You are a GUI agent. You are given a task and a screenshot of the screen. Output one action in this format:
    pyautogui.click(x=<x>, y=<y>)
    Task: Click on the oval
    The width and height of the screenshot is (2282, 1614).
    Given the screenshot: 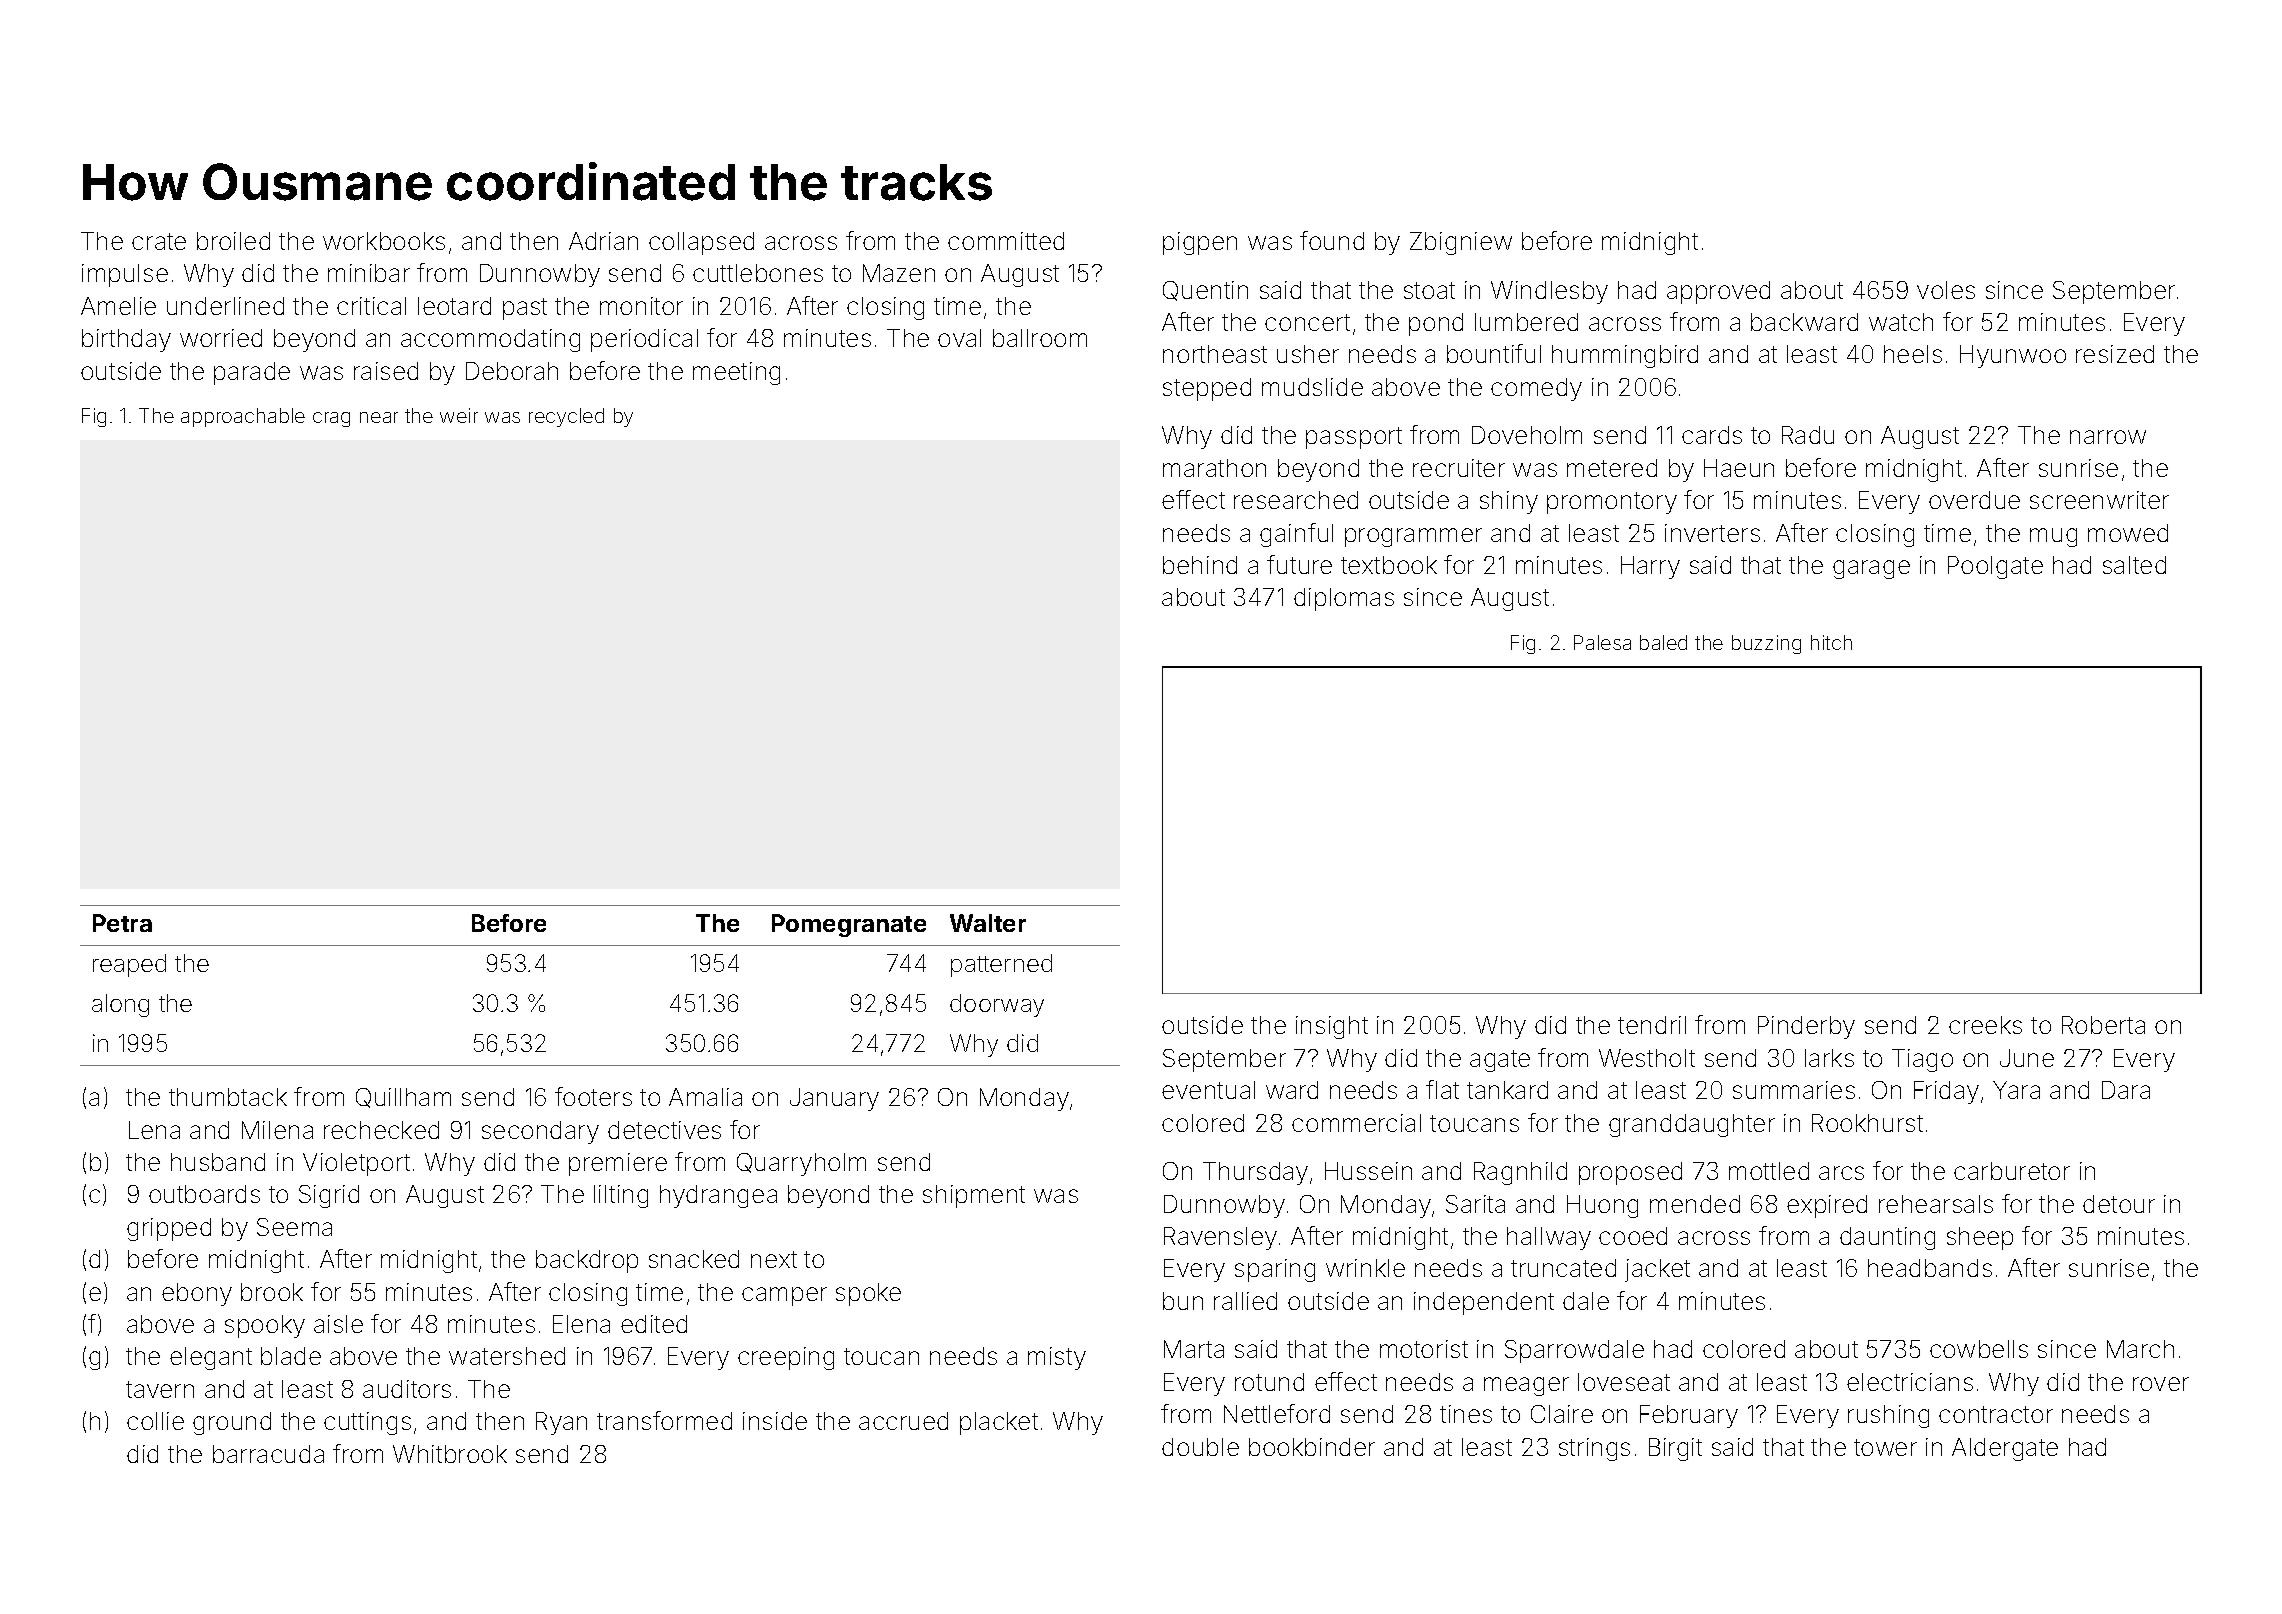 What is the action you would take?
    pyautogui.click(x=959, y=338)
